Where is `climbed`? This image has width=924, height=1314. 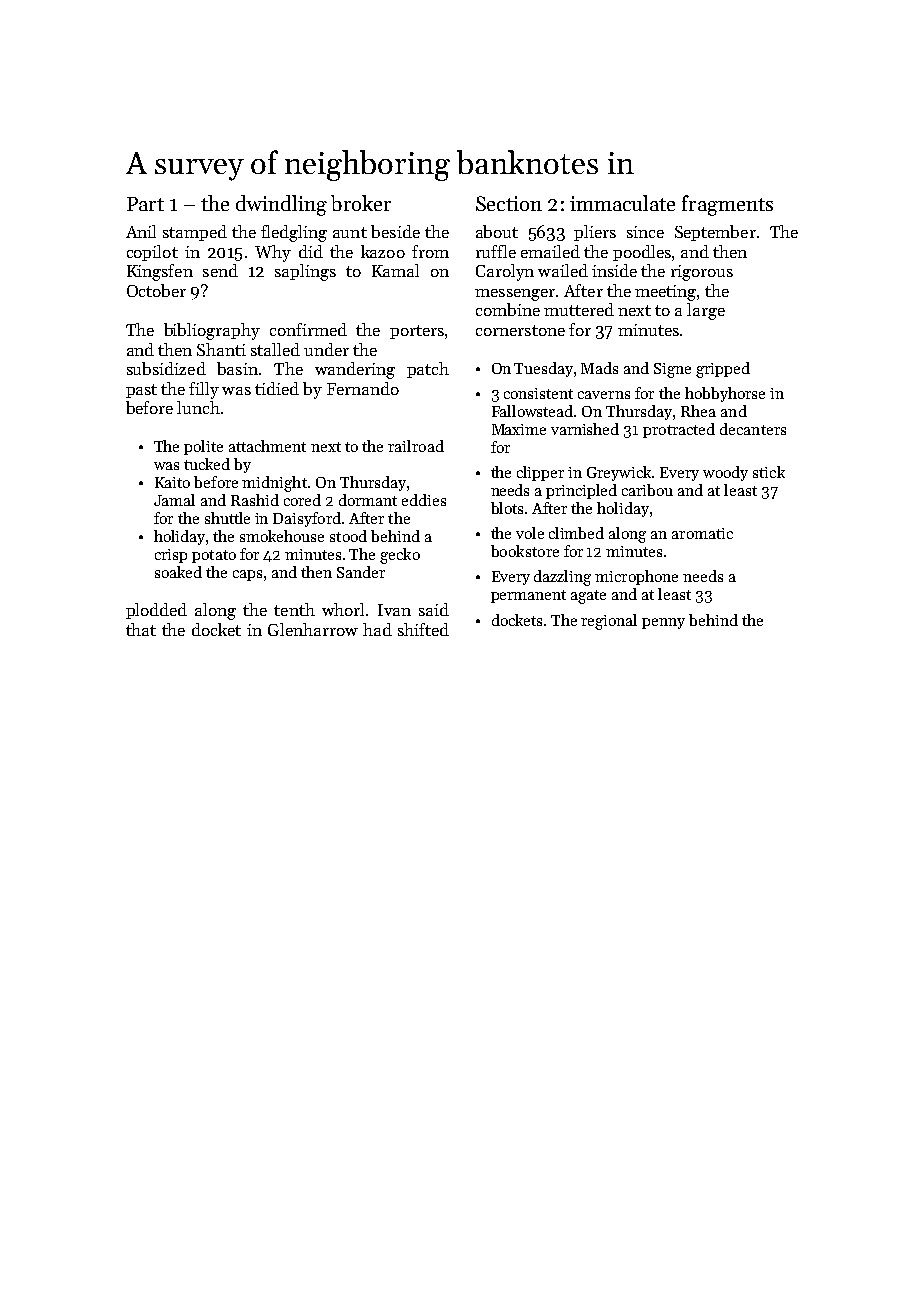
climbed is located at coordinates (576, 533).
